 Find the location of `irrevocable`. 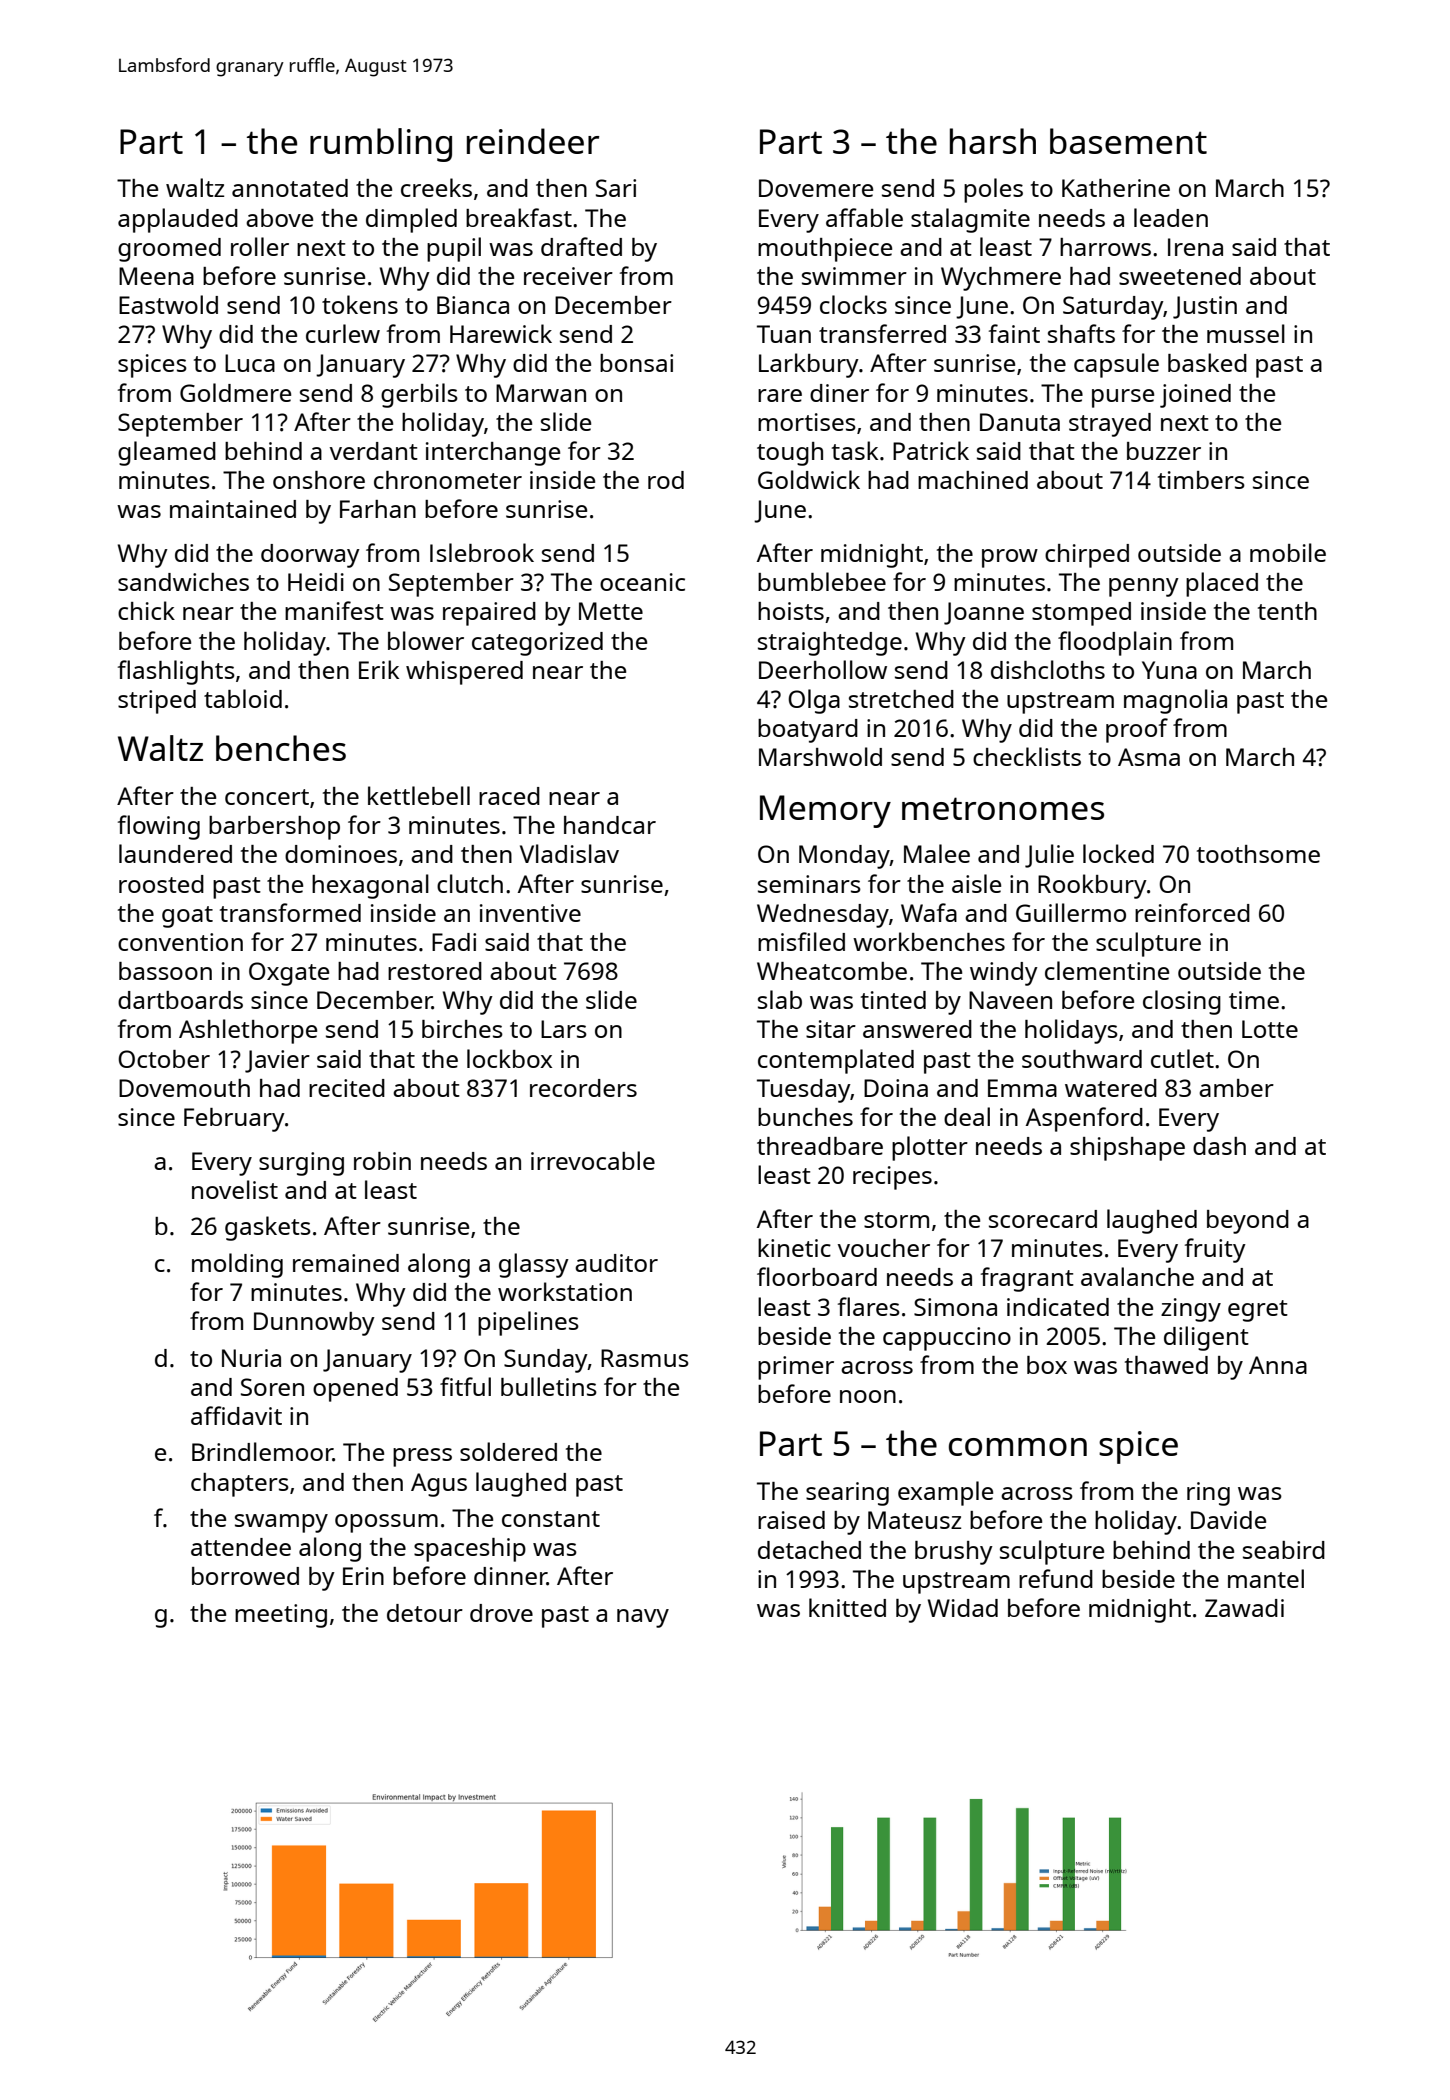

irrevocable is located at coordinates (593, 1160).
